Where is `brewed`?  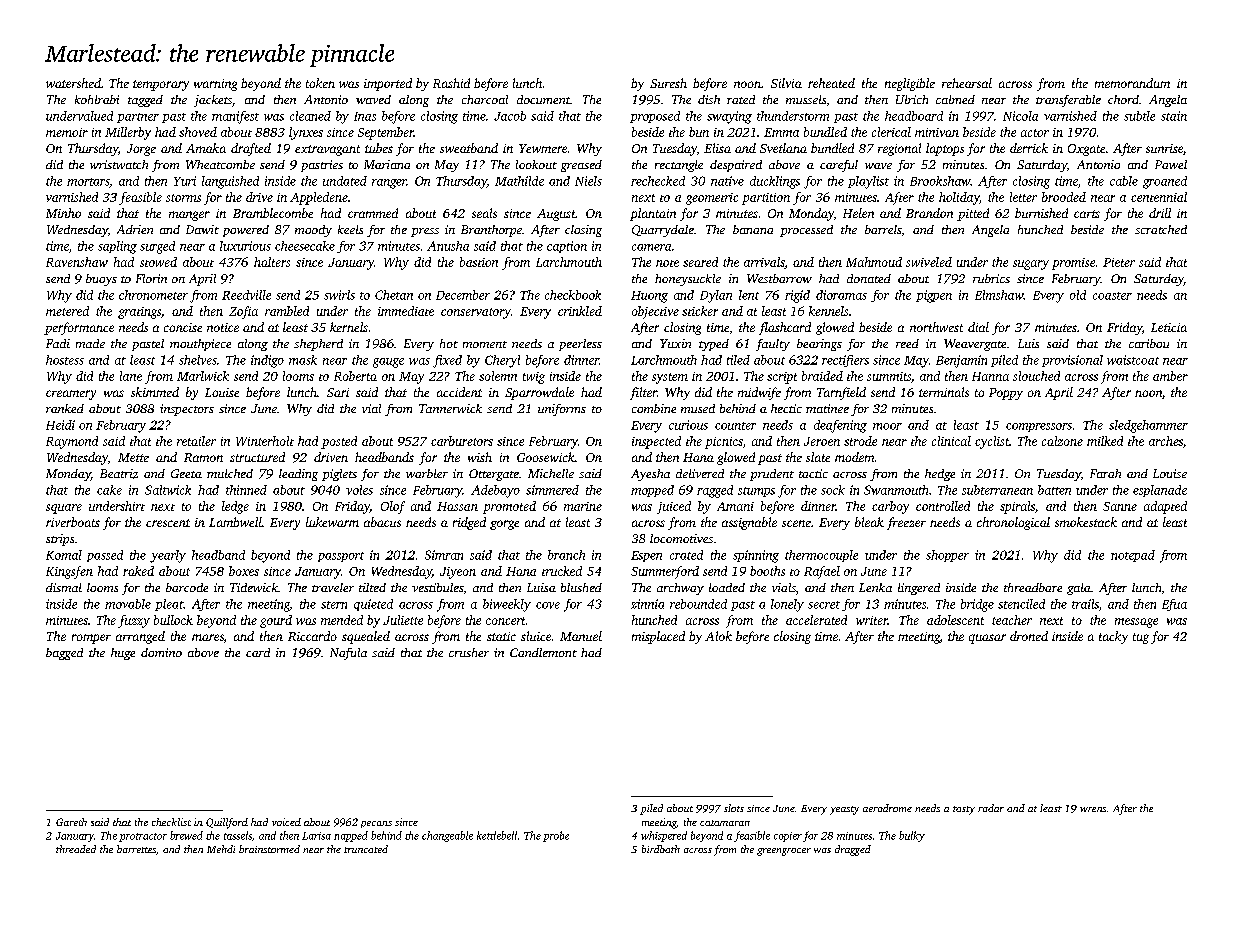 brewed is located at coordinates (186, 835).
